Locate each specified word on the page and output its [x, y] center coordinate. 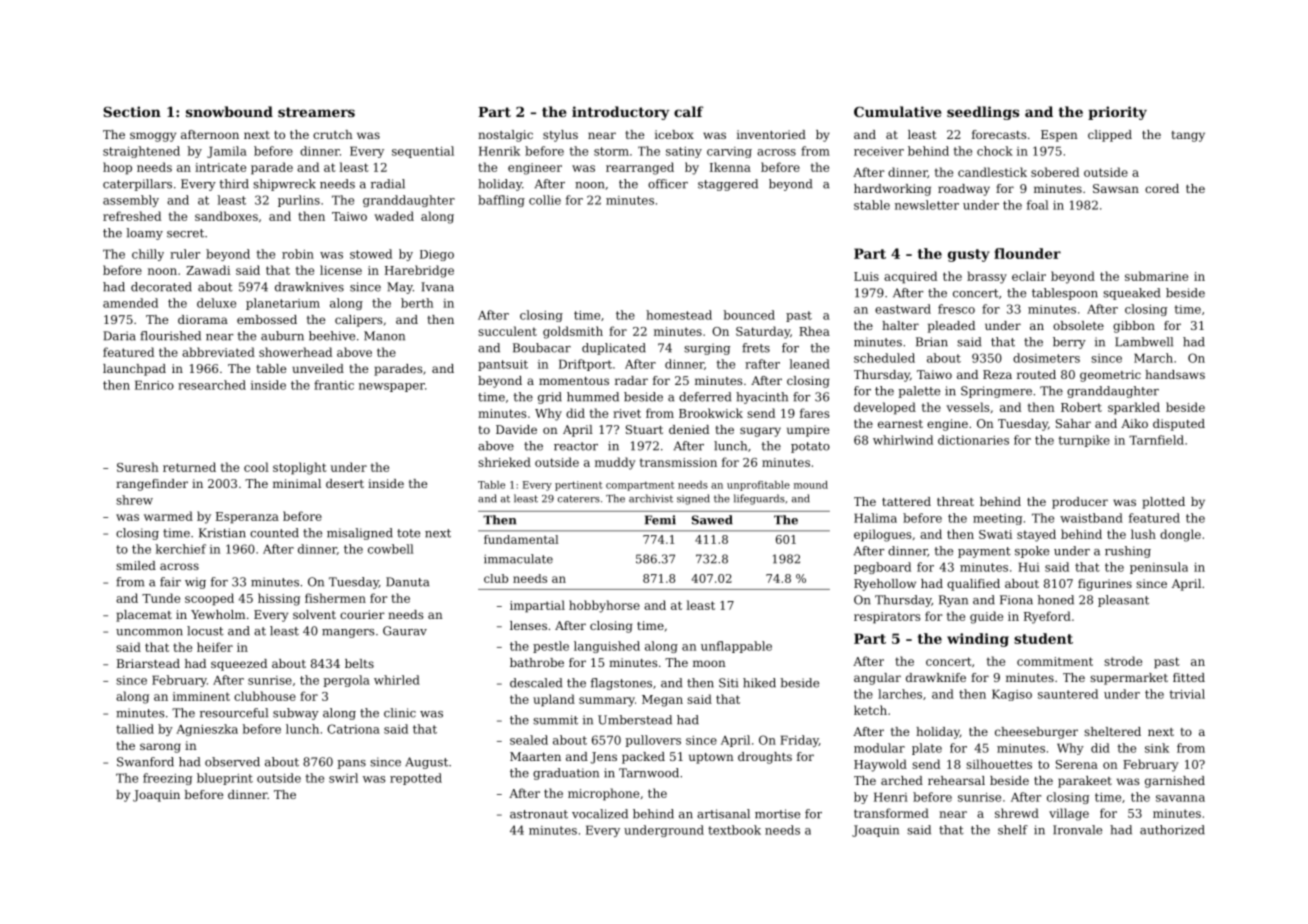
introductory [620, 113]
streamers [316, 112]
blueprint [225, 779]
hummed [593, 397]
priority [1117, 113]
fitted [1189, 677]
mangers [348, 633]
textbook [734, 830]
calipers [358, 321]
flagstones [621, 684]
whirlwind [903, 440]
